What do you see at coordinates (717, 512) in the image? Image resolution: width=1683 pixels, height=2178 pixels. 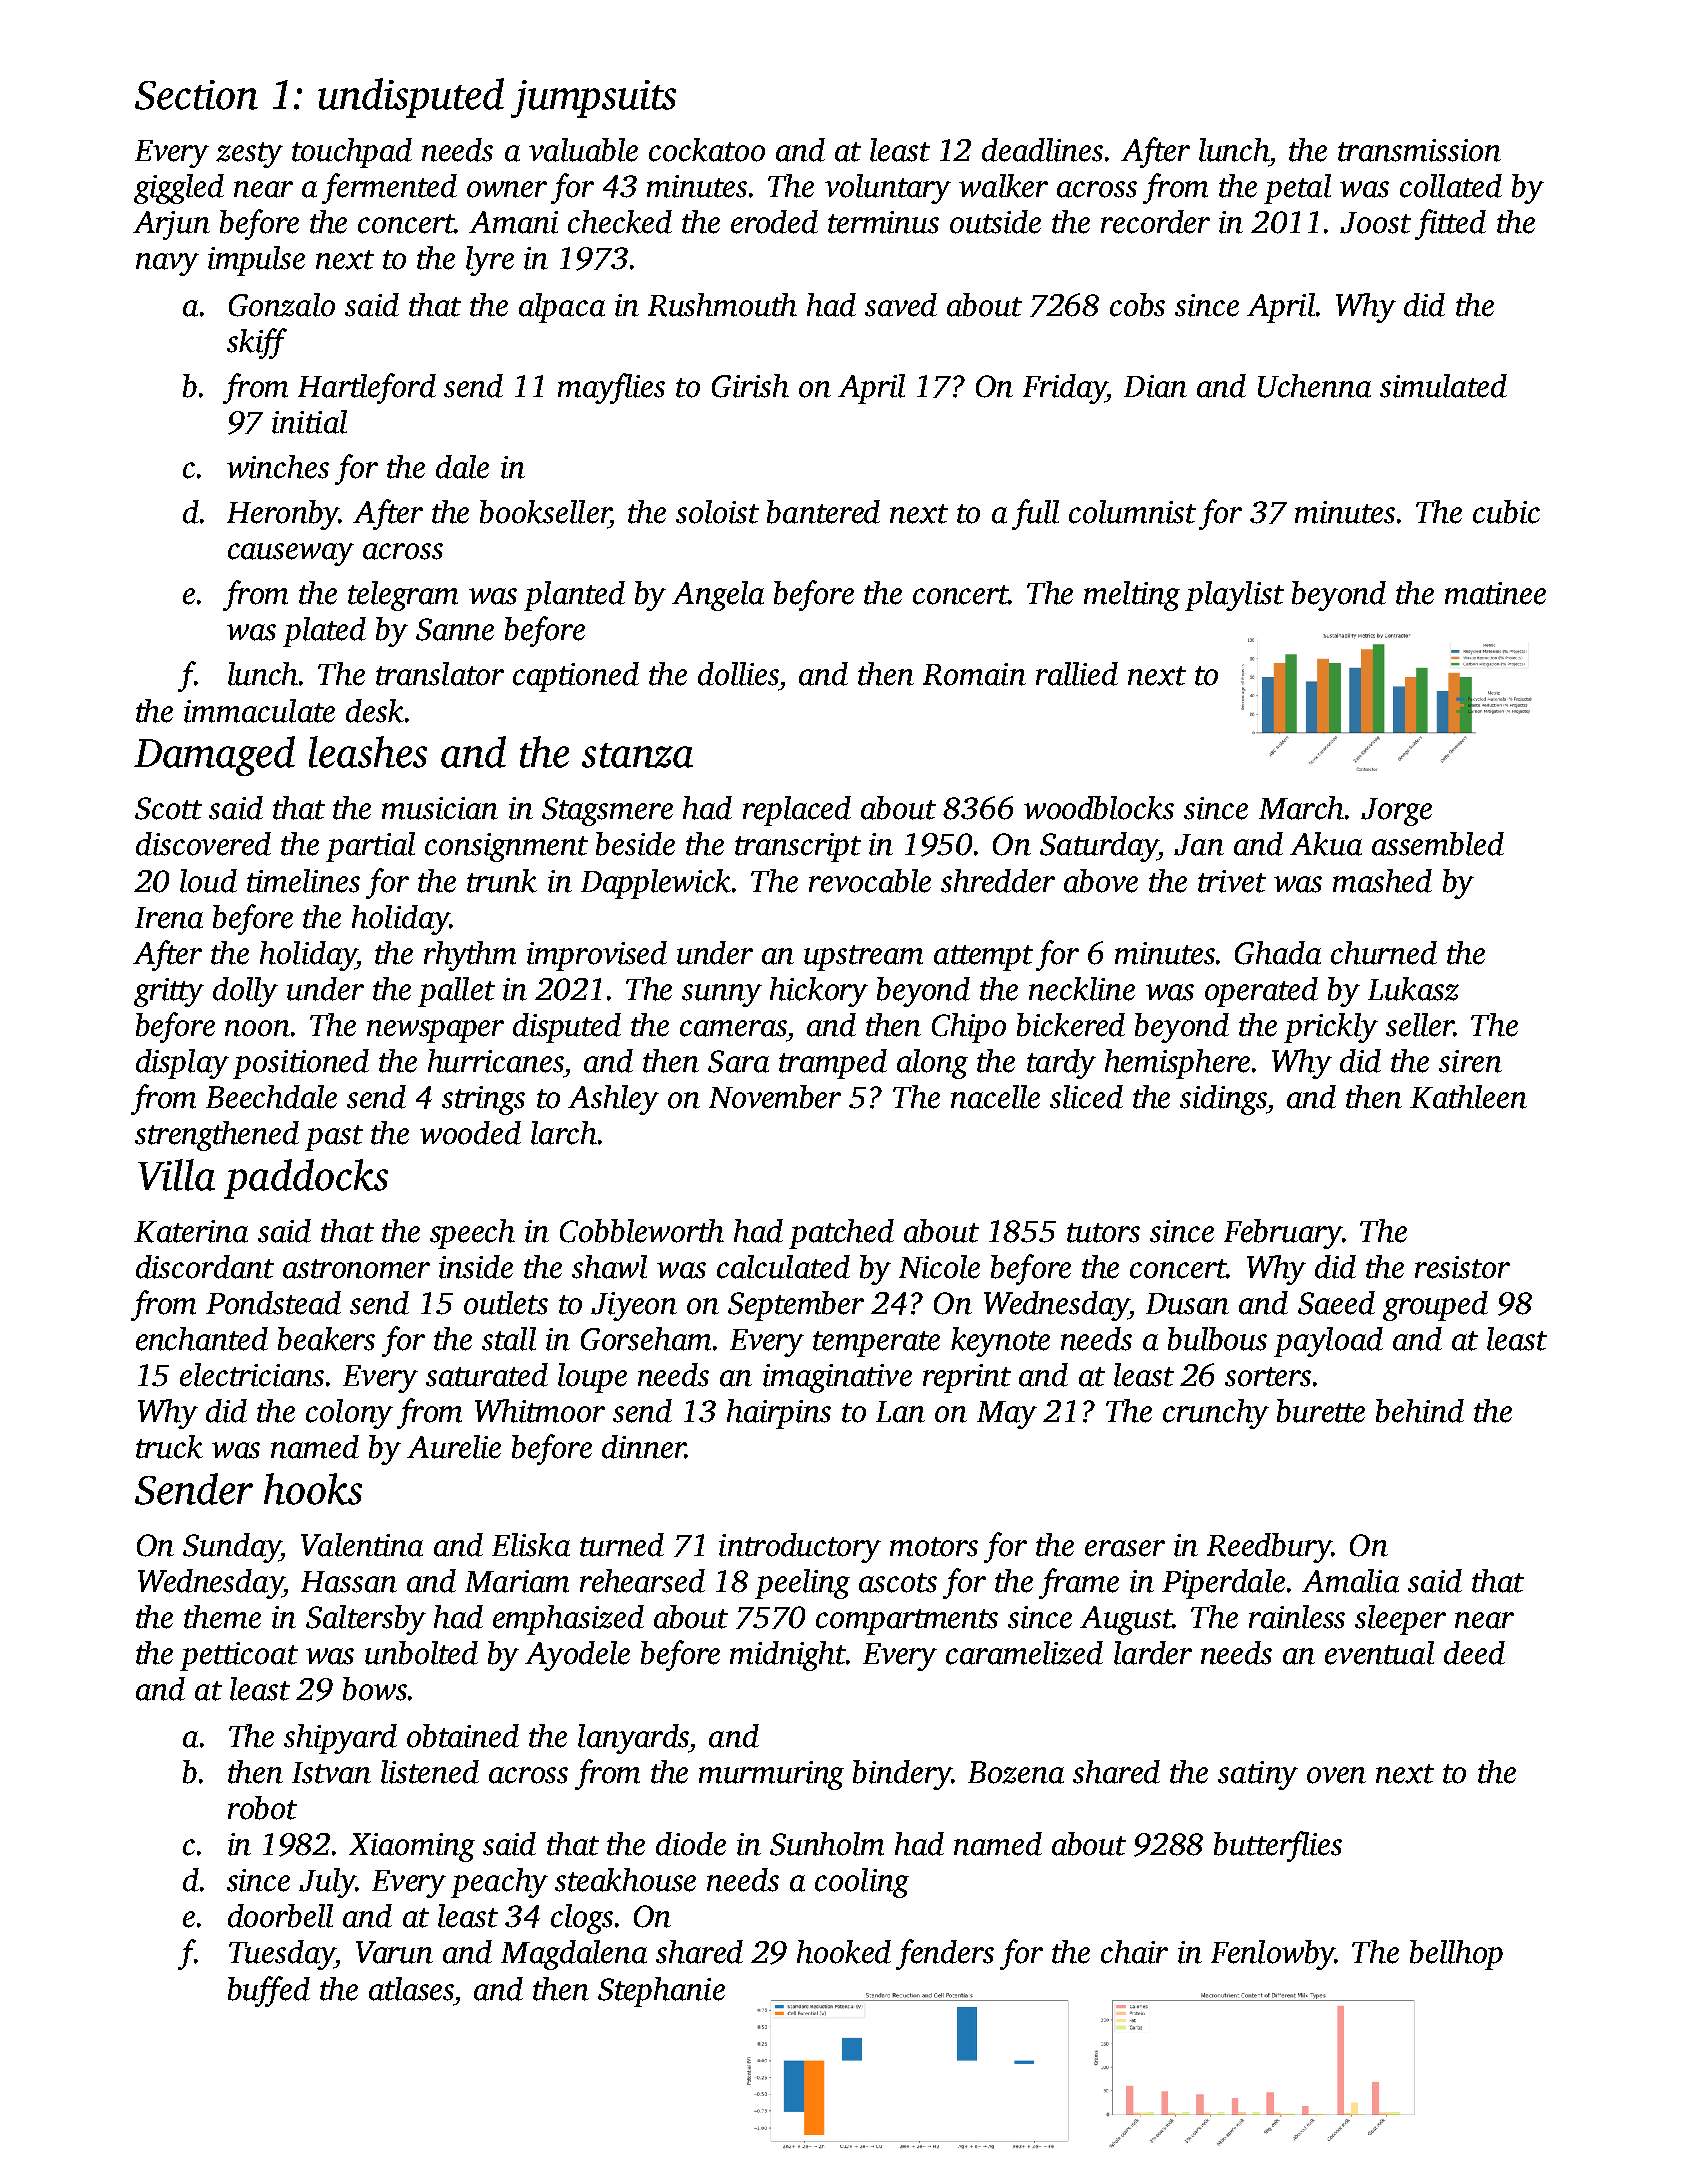 I see `soloist` at bounding box center [717, 512].
